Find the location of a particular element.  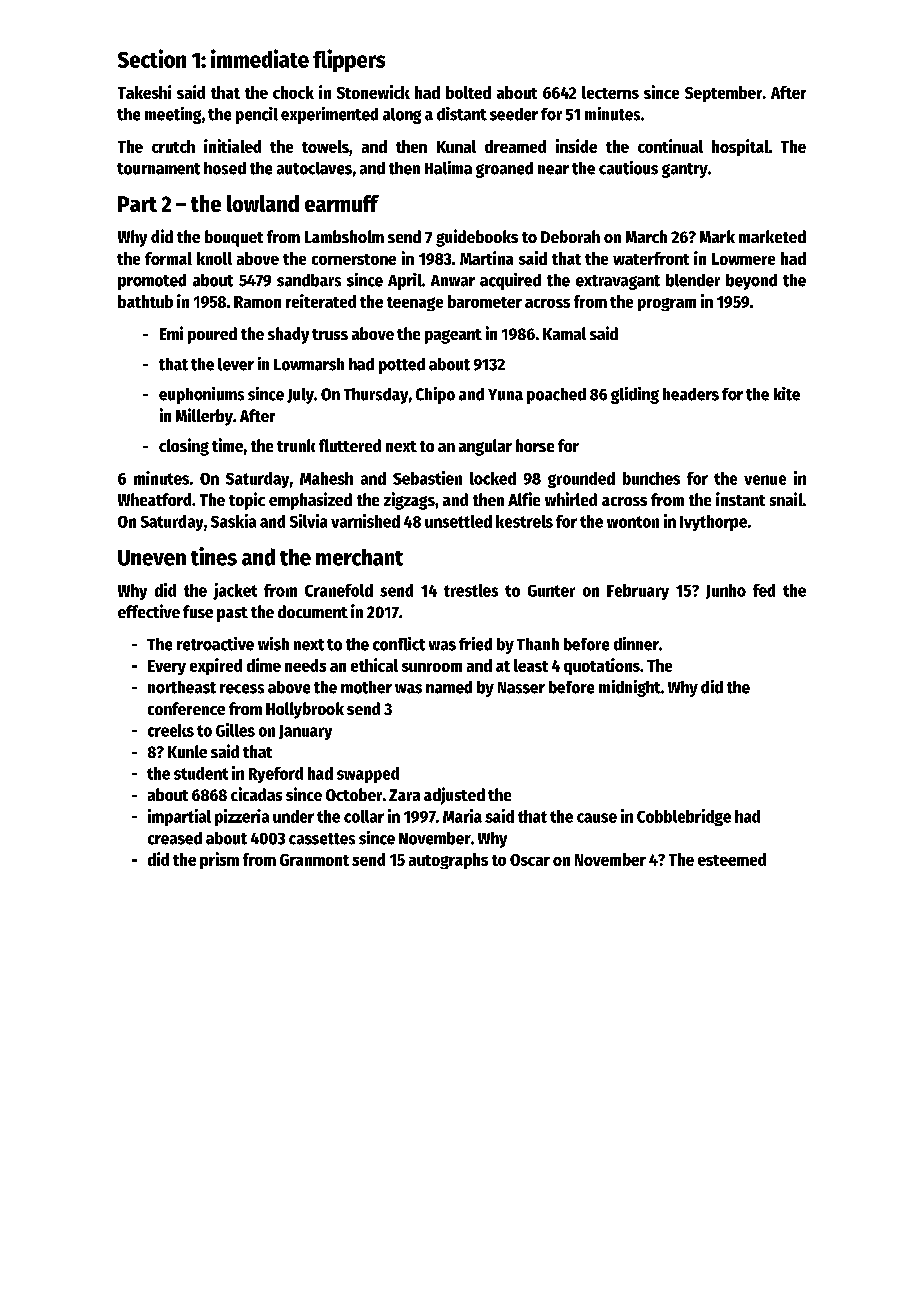

fed is located at coordinates (764, 590).
